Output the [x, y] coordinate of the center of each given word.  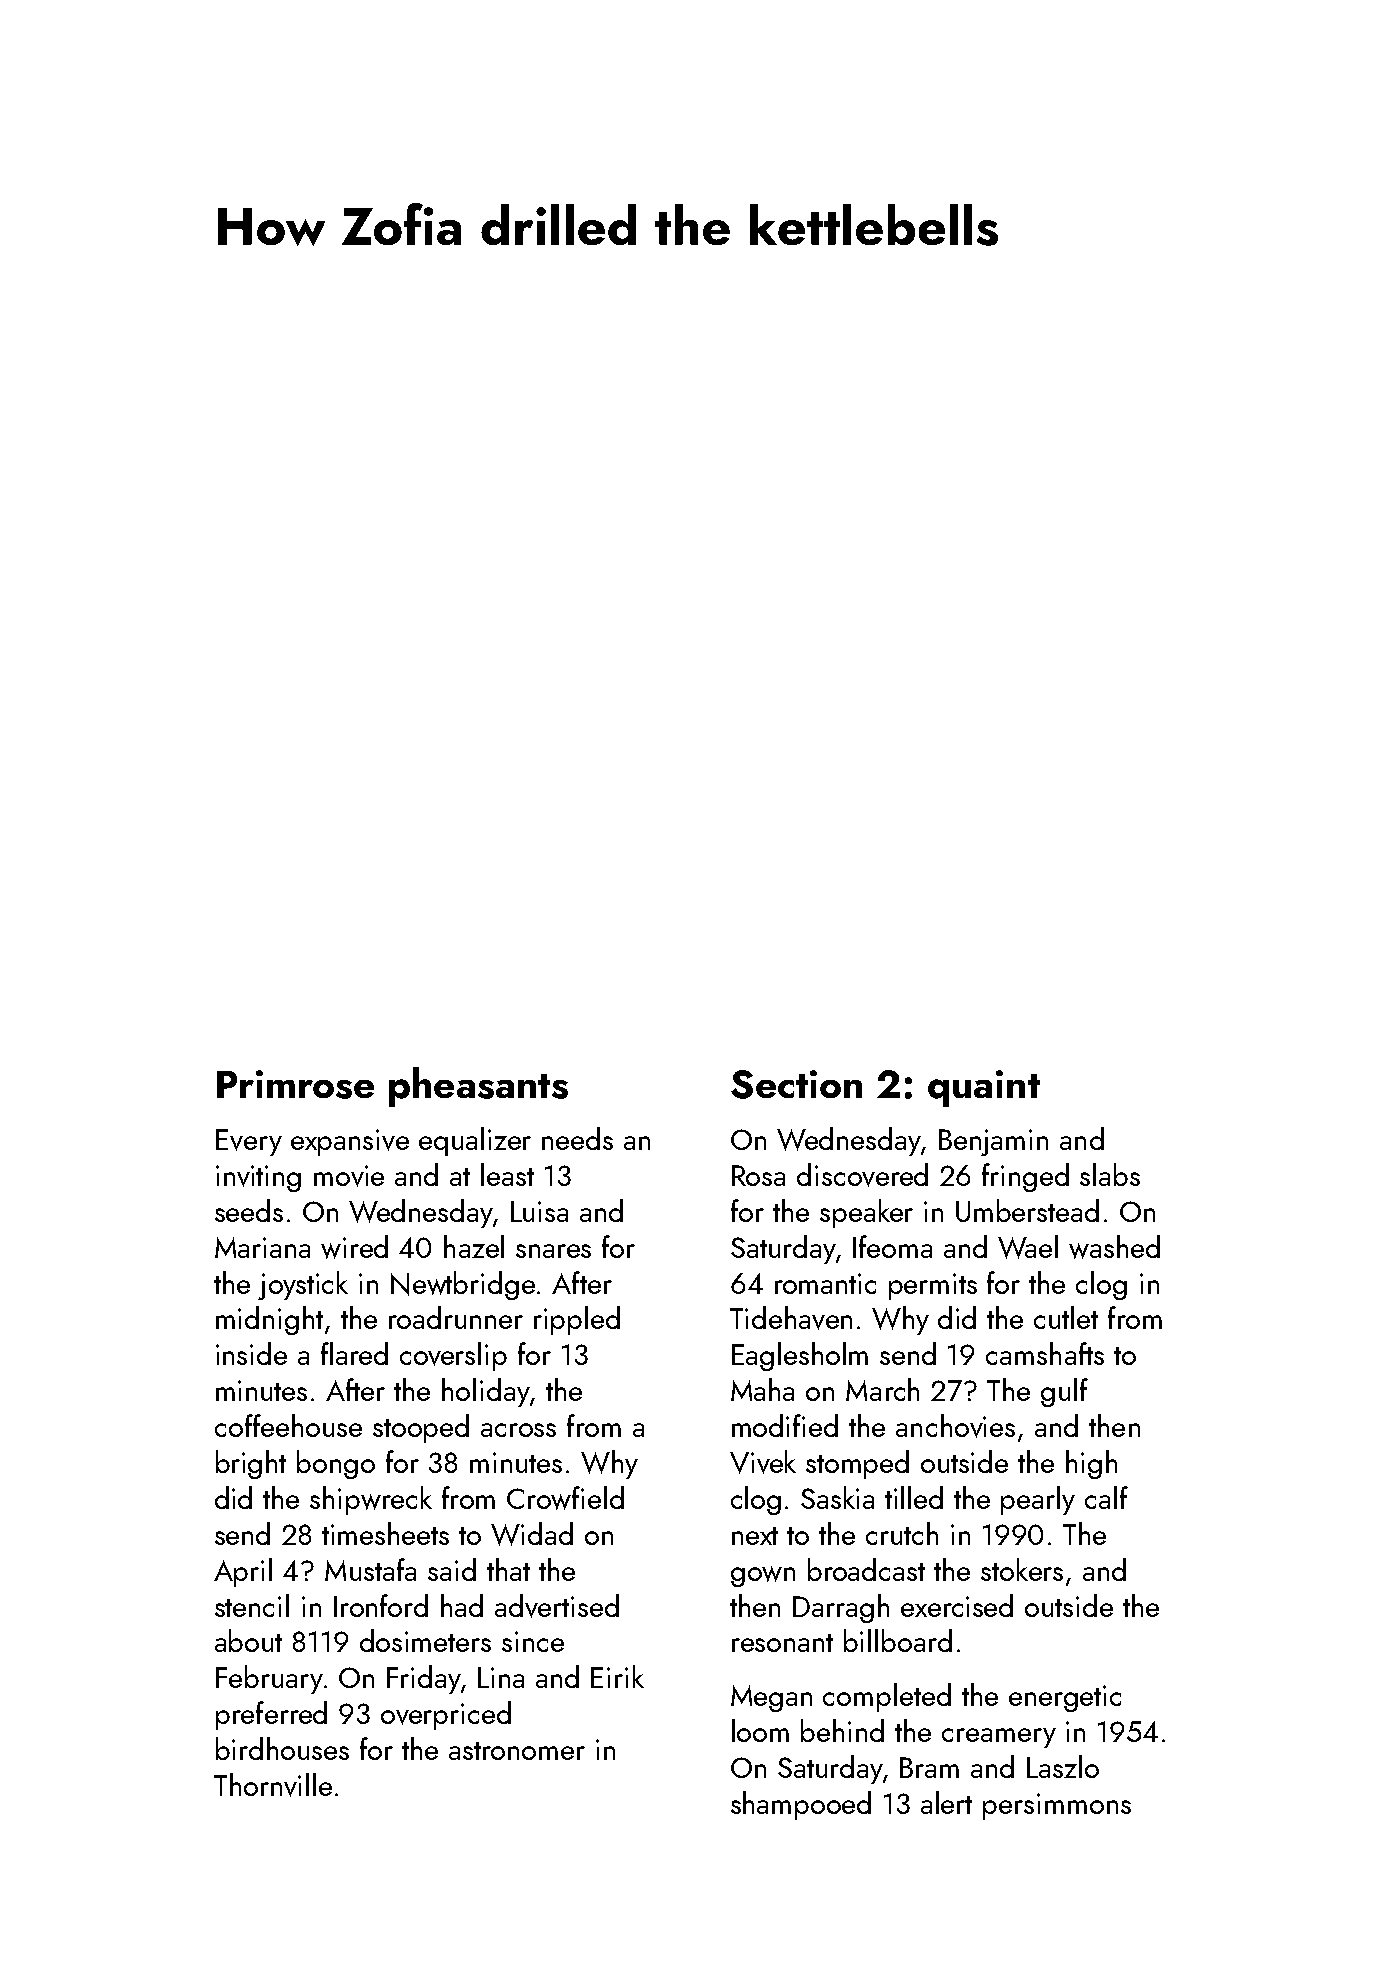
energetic [1065, 1698]
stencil [252, 1605]
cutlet [1066, 1317]
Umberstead [1027, 1210]
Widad [532, 1534]
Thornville [273, 1785]
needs [577, 1138]
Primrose [295, 1084]
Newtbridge [463, 1285]
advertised [557, 1606]
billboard [898, 1640]
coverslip [453, 1356]
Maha [762, 1389]
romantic [825, 1283]
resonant [782, 1643]
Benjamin [993, 1142]
